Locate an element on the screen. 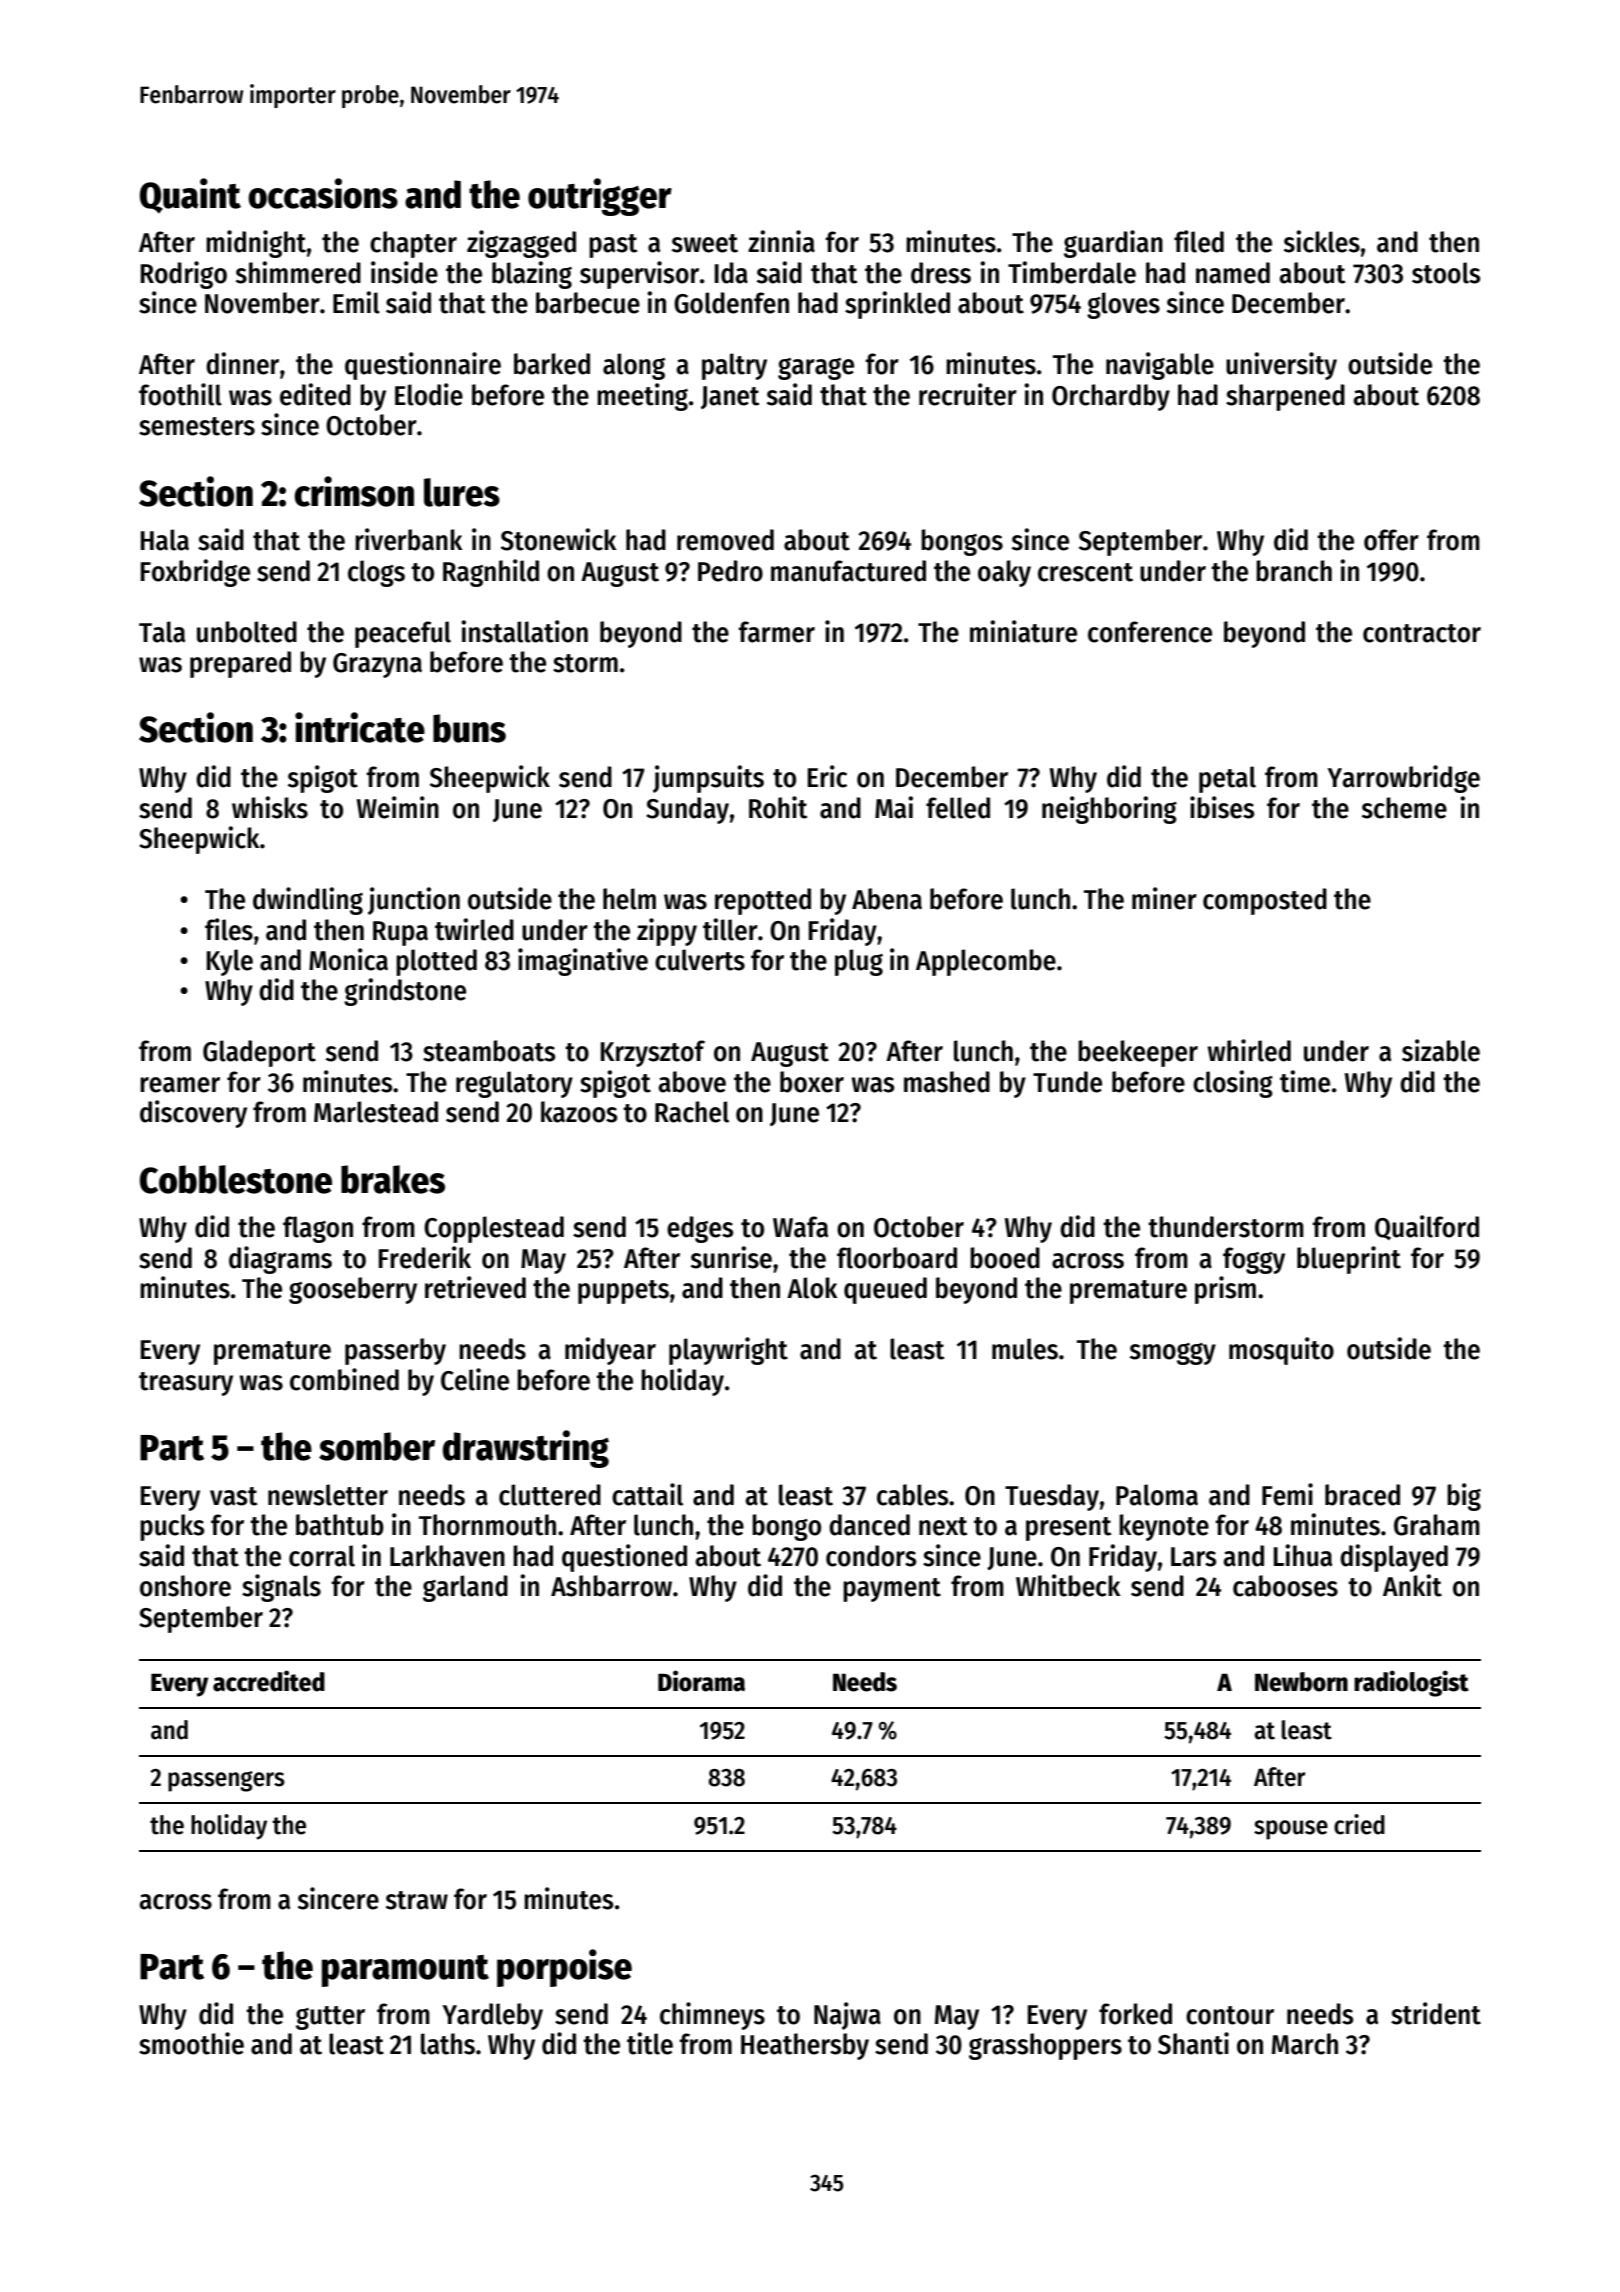 Image resolution: width=1620 pixels, height=2292 pixels. onshore is located at coordinates (185, 1586).
